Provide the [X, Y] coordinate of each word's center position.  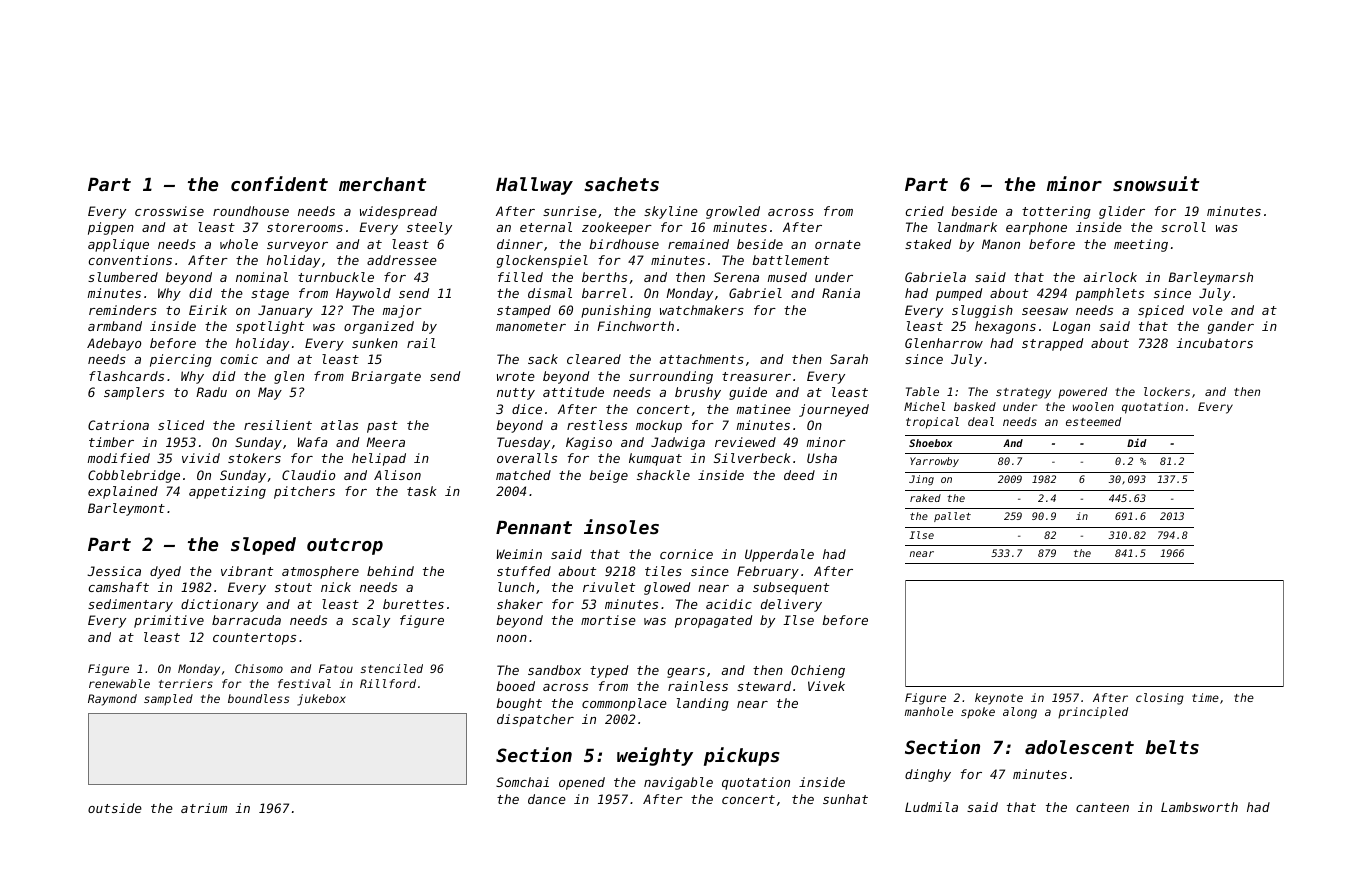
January [285, 311]
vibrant [247, 571]
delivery [791, 605]
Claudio [308, 475]
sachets [621, 184]
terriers [186, 683]
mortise [608, 620]
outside [115, 808]
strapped [1052, 344]
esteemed [1093, 421]
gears [686, 673]
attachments [702, 359]
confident [279, 183]
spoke [978, 712]
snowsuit [1156, 183]
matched [523, 475]
